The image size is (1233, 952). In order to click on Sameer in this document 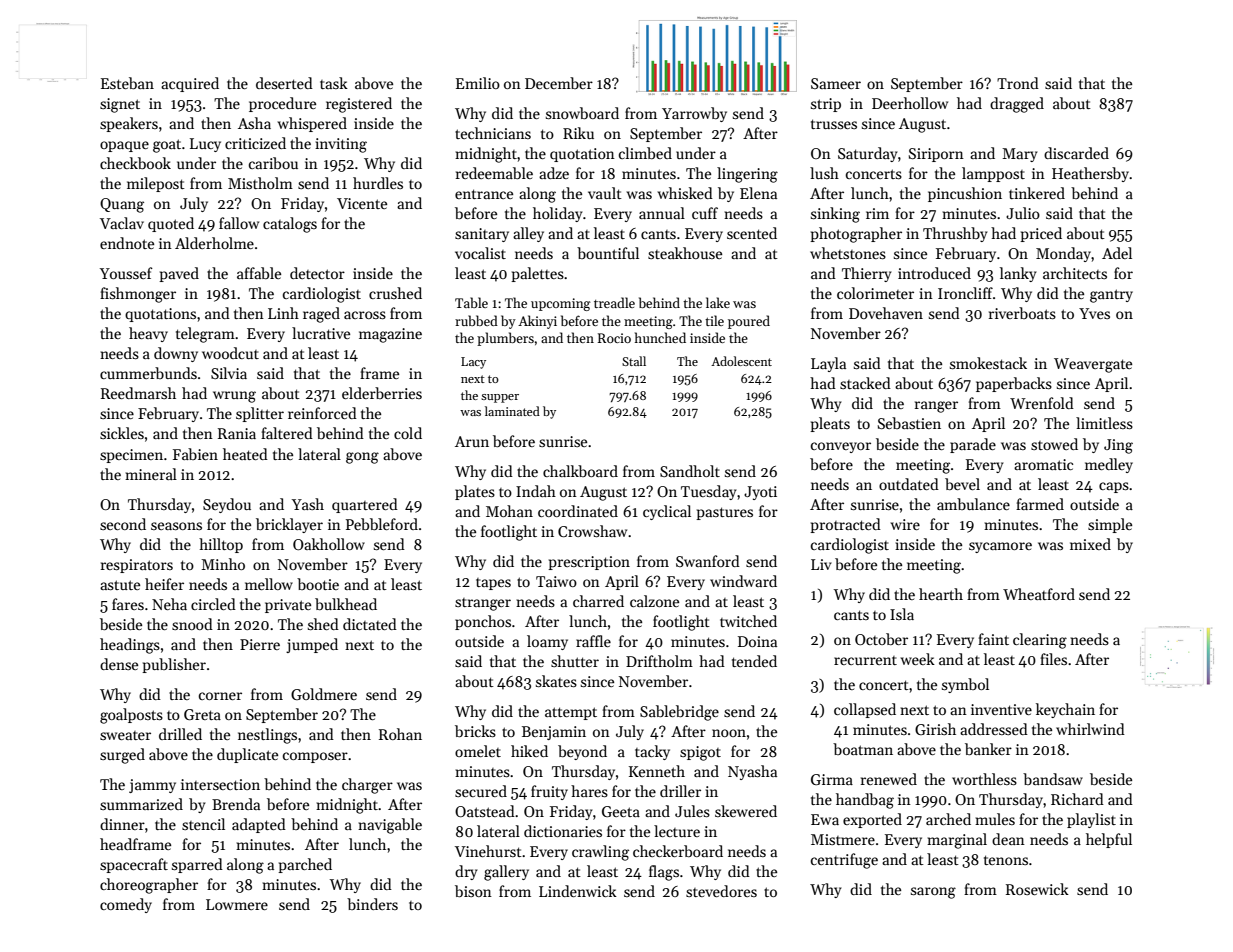, I will do `click(836, 83)`.
